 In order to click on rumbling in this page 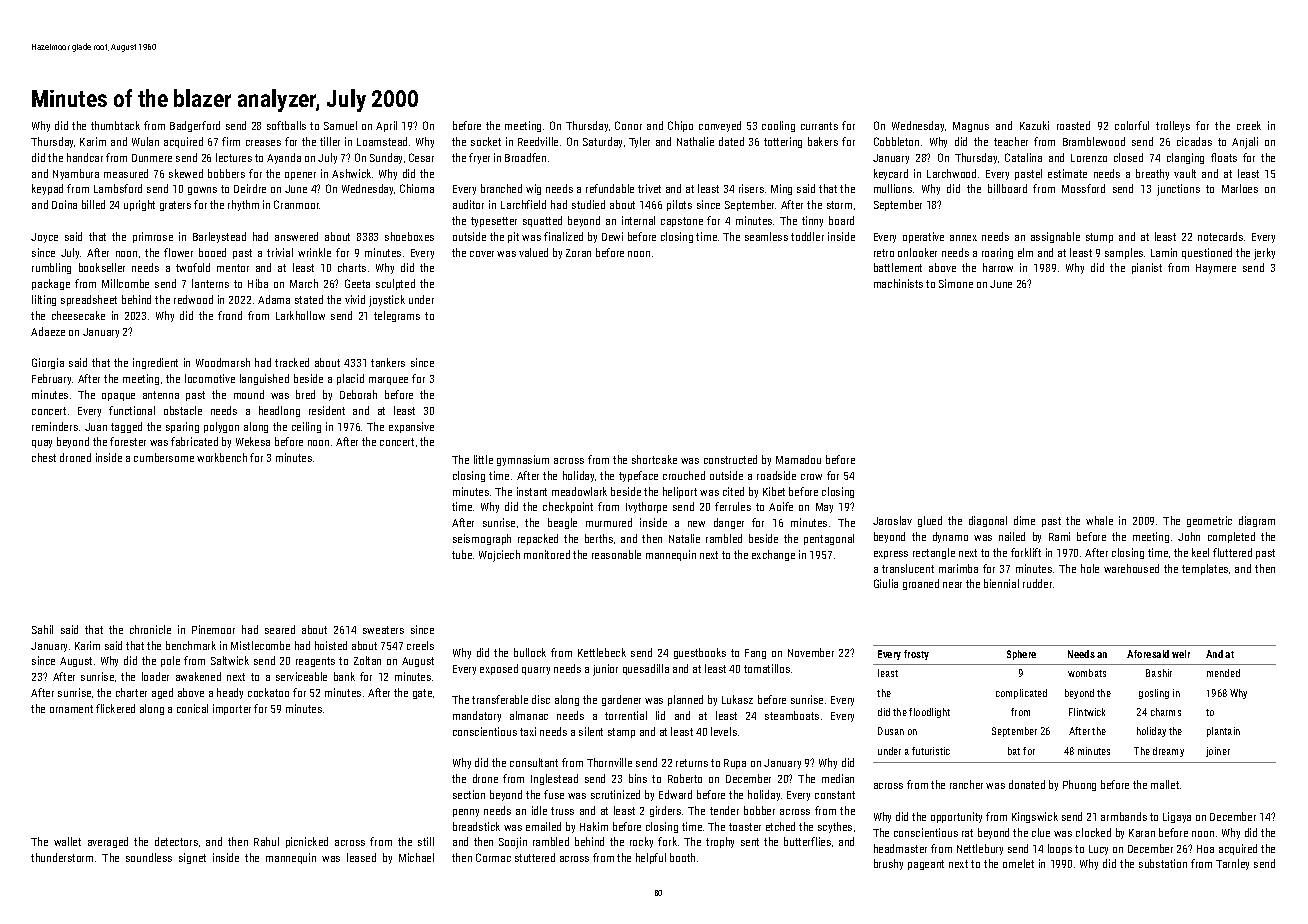, I will do `click(51, 268)`.
